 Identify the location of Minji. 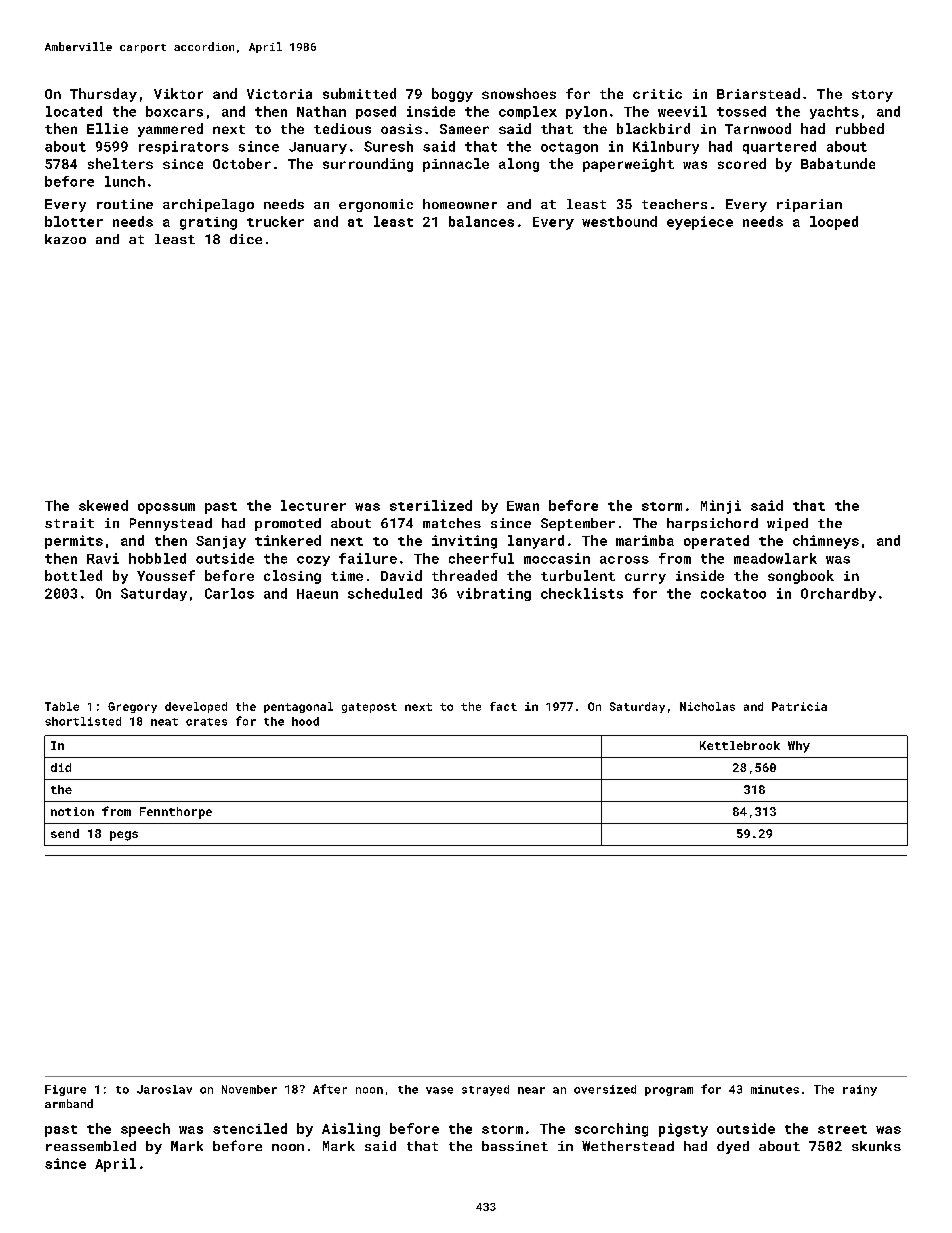
(721, 507).
